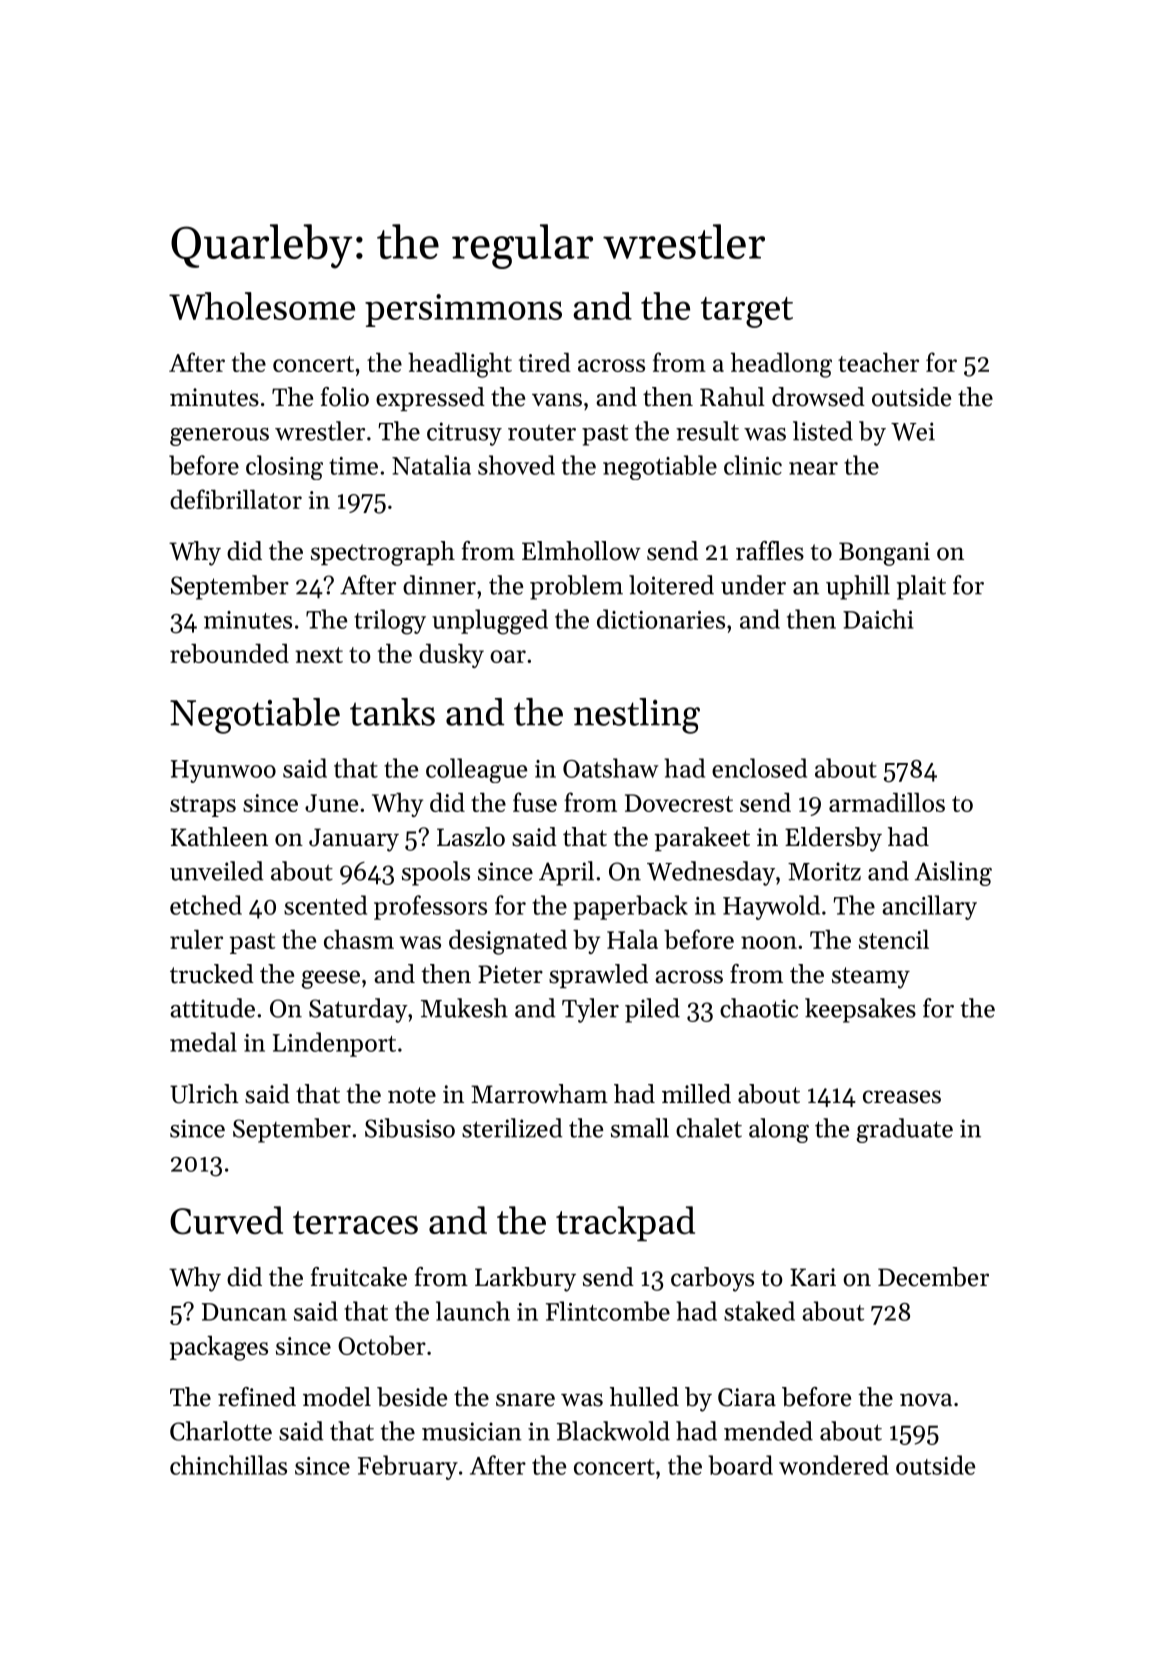  I want to click on defibrillator, so click(236, 499).
